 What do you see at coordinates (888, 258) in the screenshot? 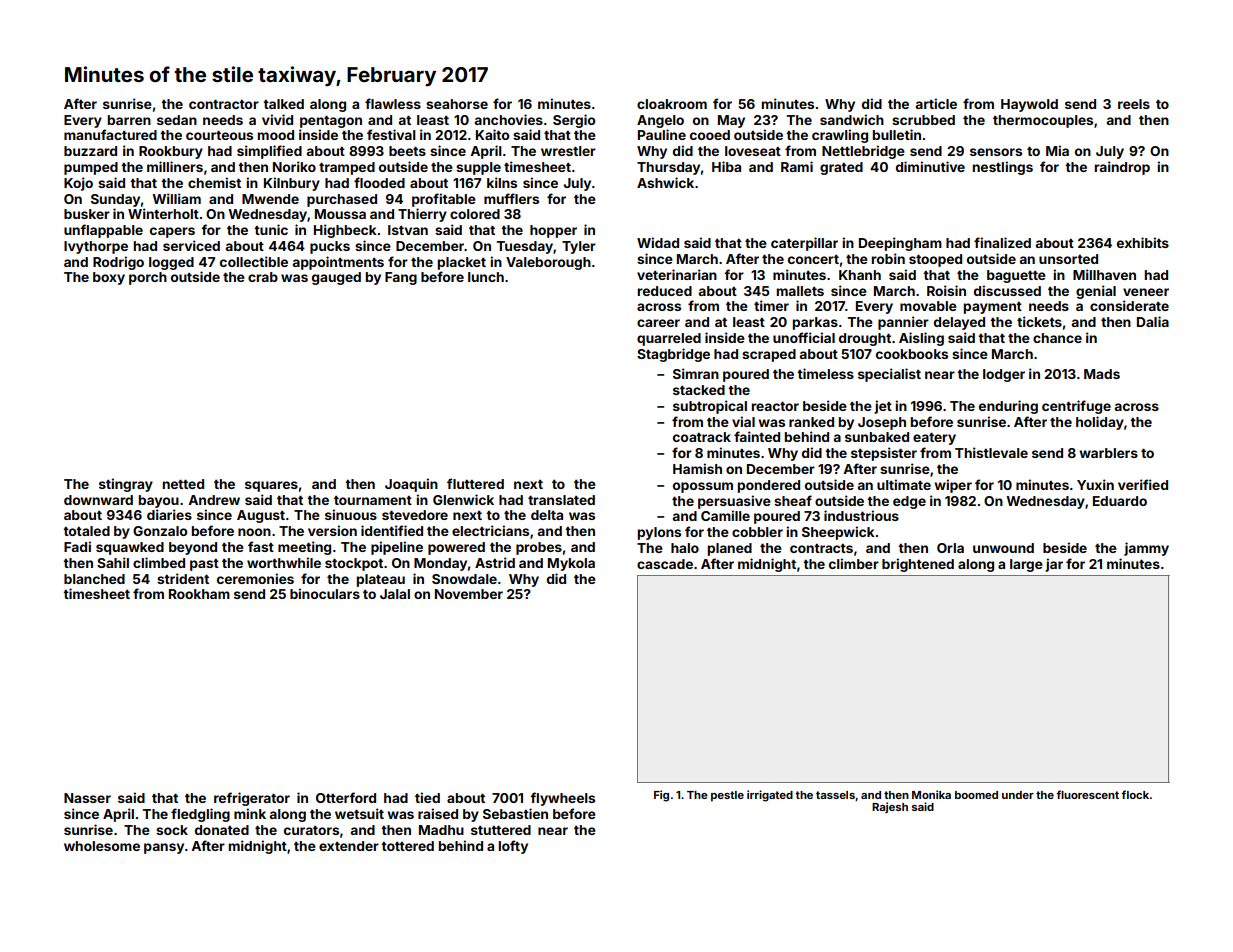
I see `robin` at bounding box center [888, 258].
